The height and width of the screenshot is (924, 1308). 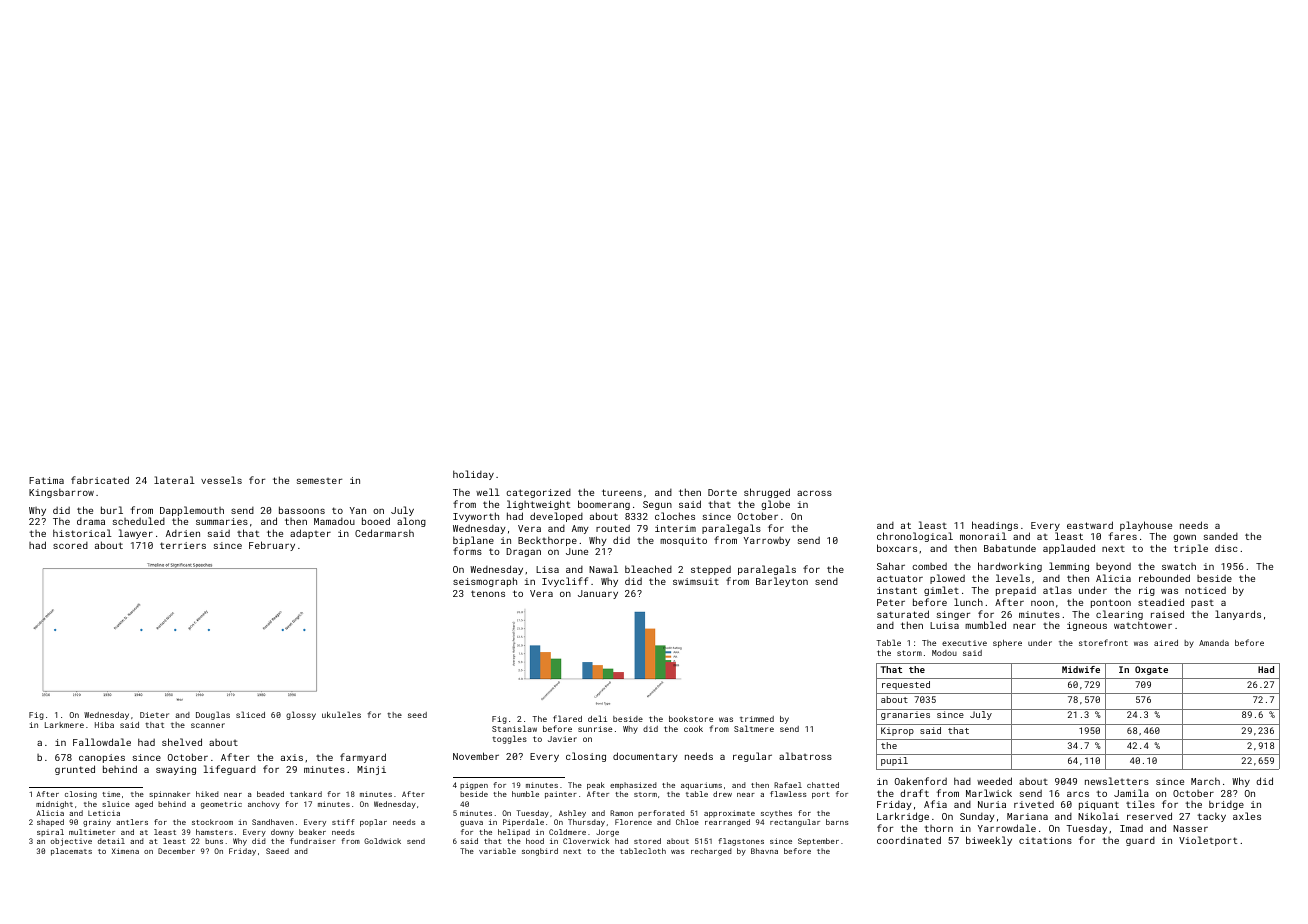 What do you see at coordinates (182, 742) in the screenshot?
I see `shelved` at bounding box center [182, 742].
